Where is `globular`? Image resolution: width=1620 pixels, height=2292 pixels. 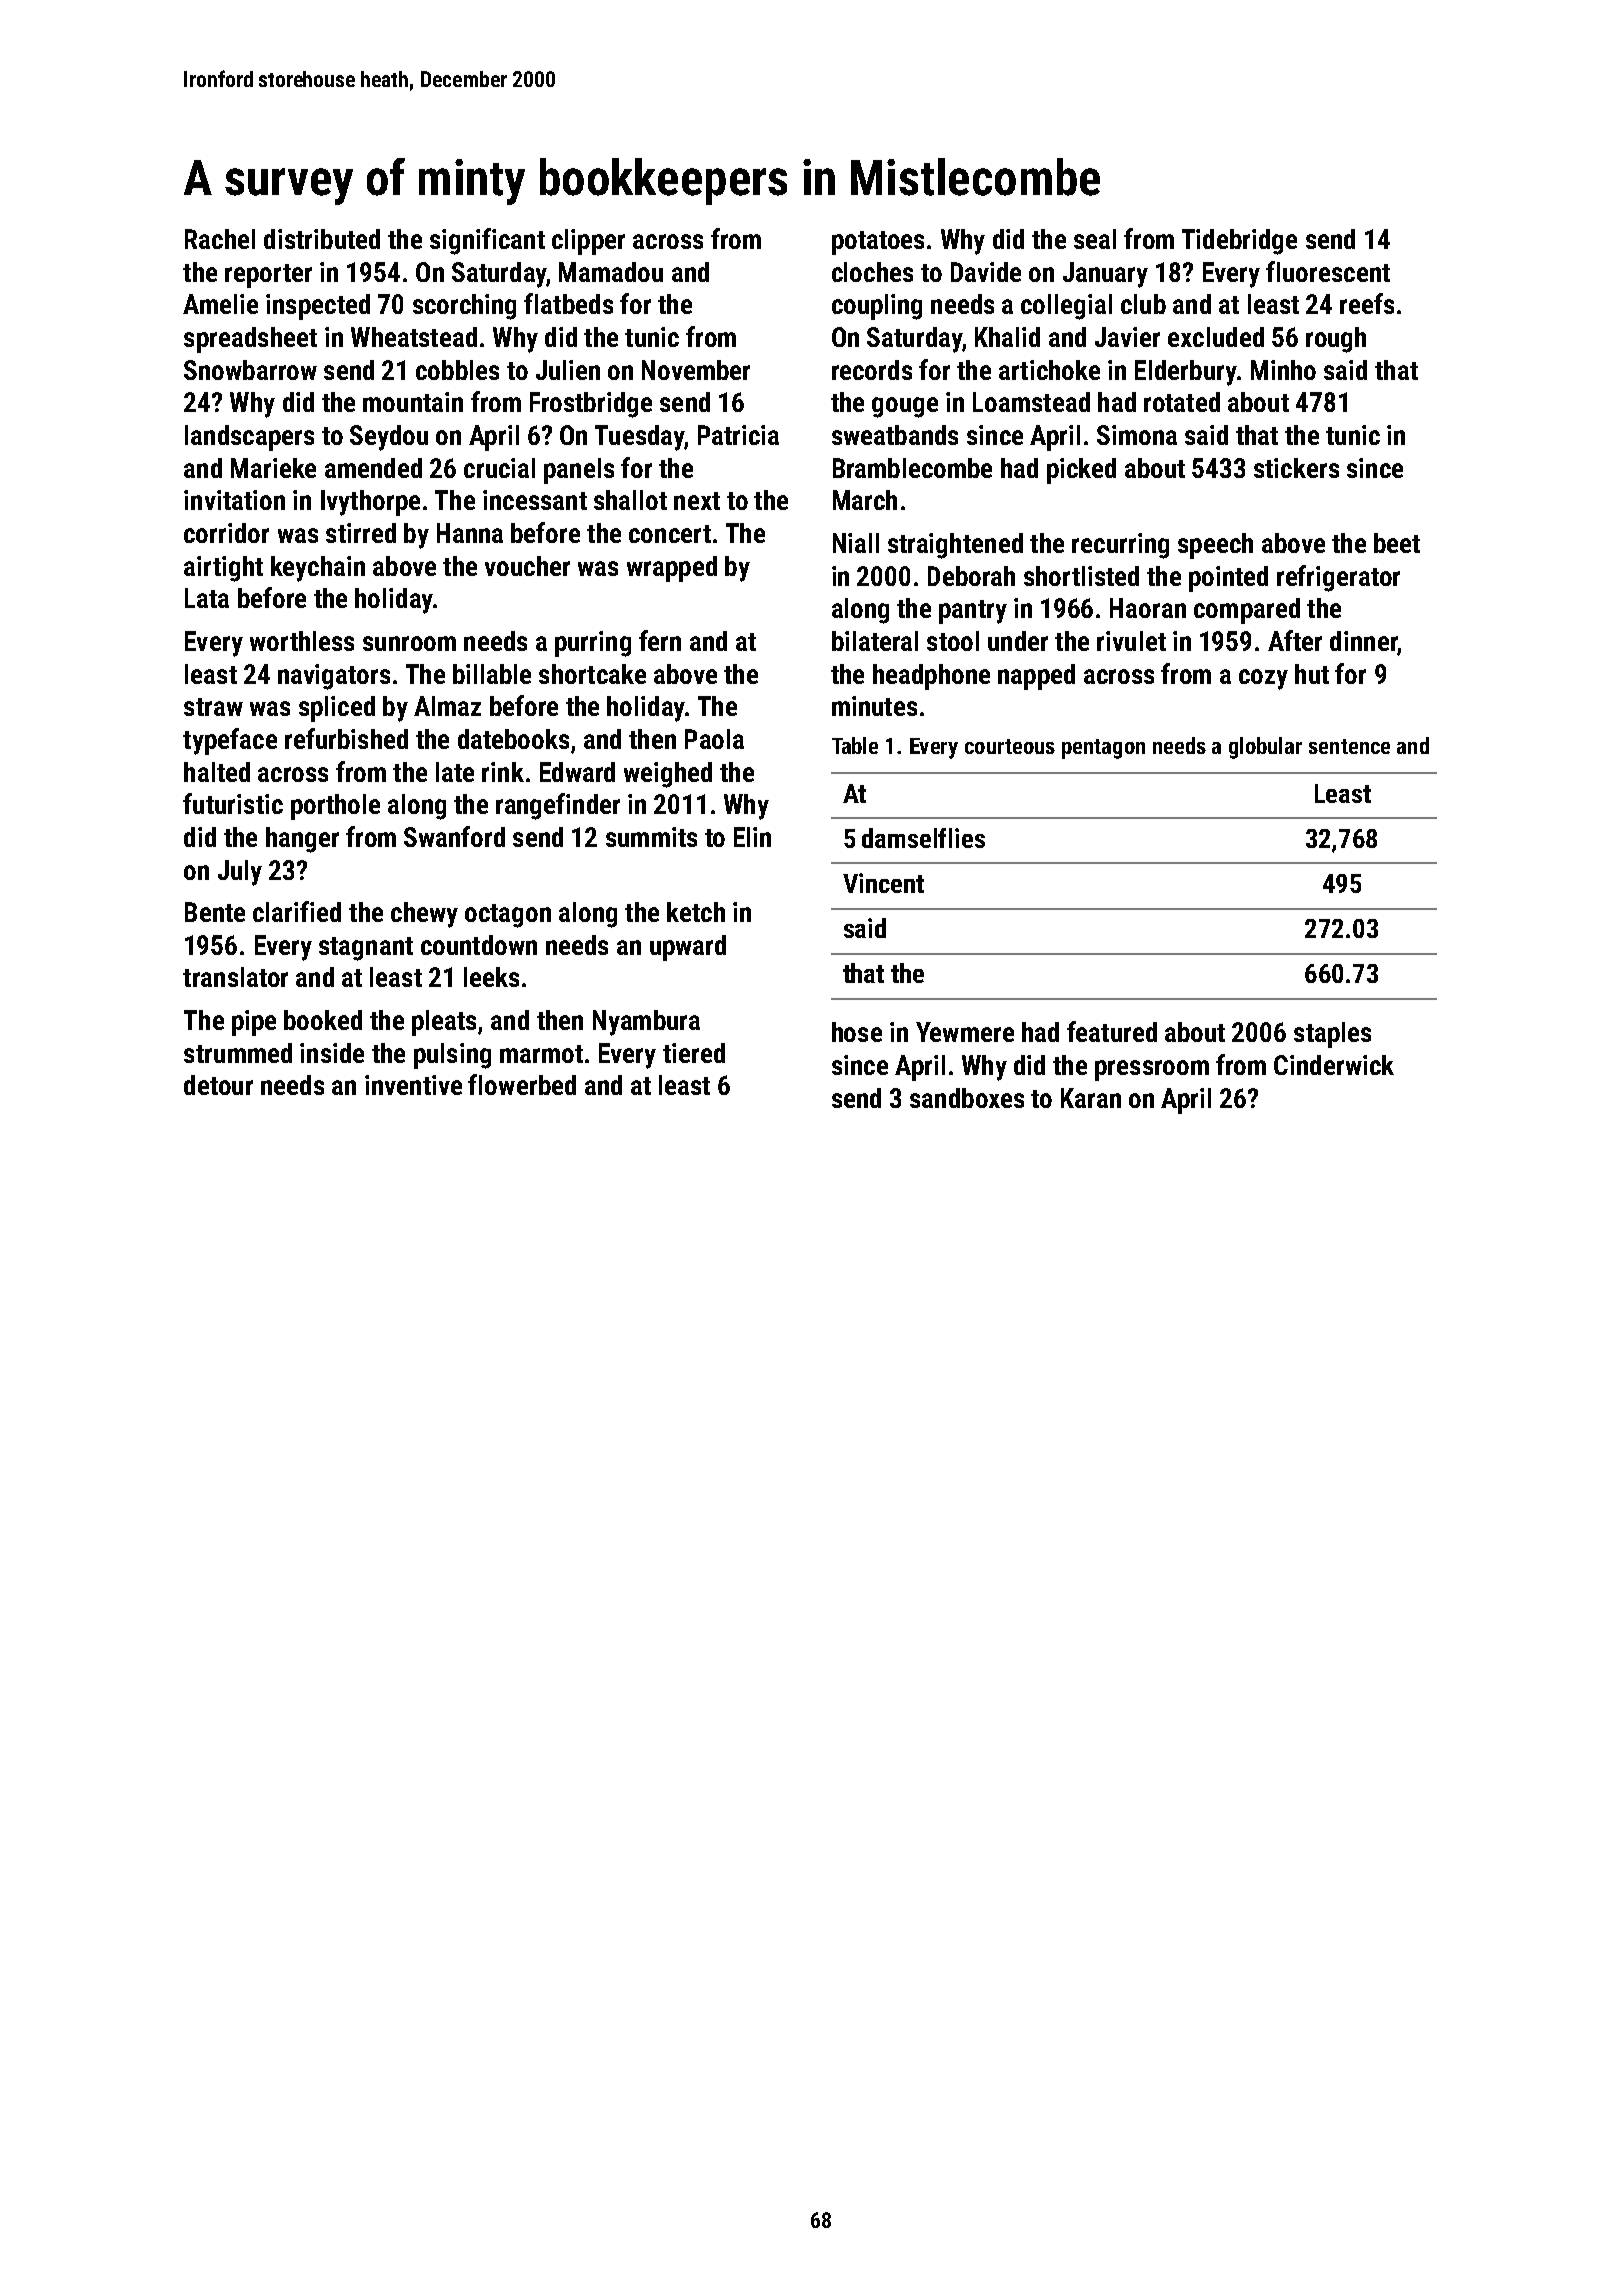 globular is located at coordinates (1265, 748).
